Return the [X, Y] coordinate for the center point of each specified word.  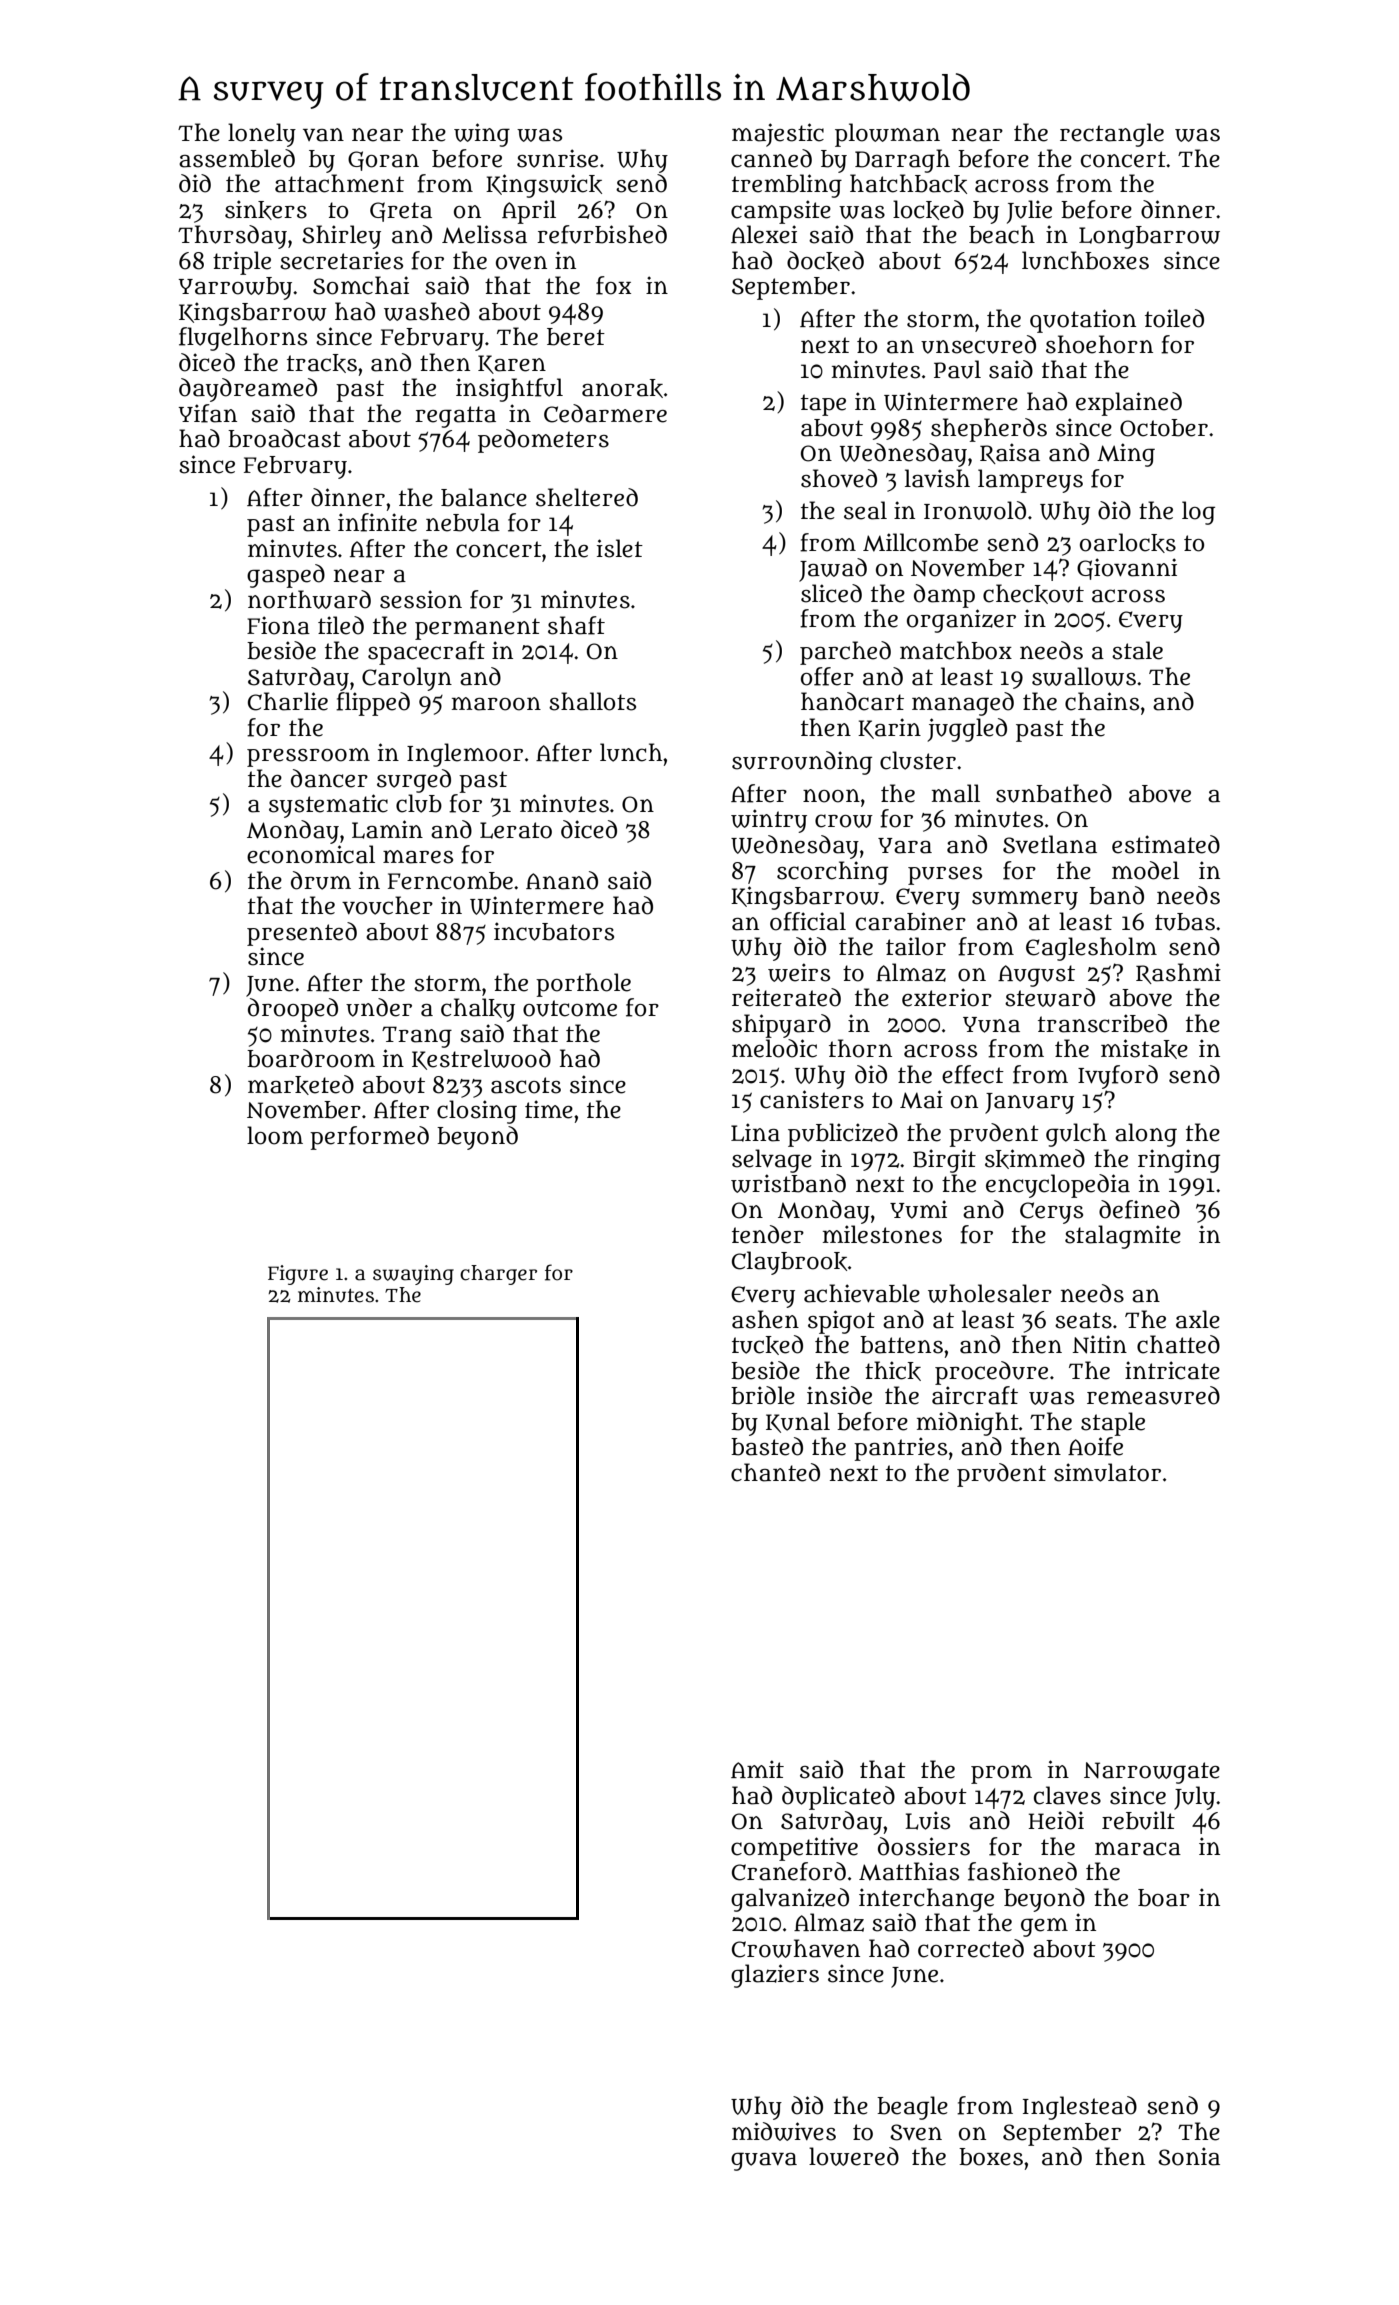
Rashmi [1178, 973]
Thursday [232, 237]
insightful [509, 390]
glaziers [775, 1976]
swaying [413, 1275]
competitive [794, 1849]
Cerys [1051, 1213]
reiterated [786, 997]
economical [311, 854]
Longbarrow [1149, 237]
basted [767, 1446]
